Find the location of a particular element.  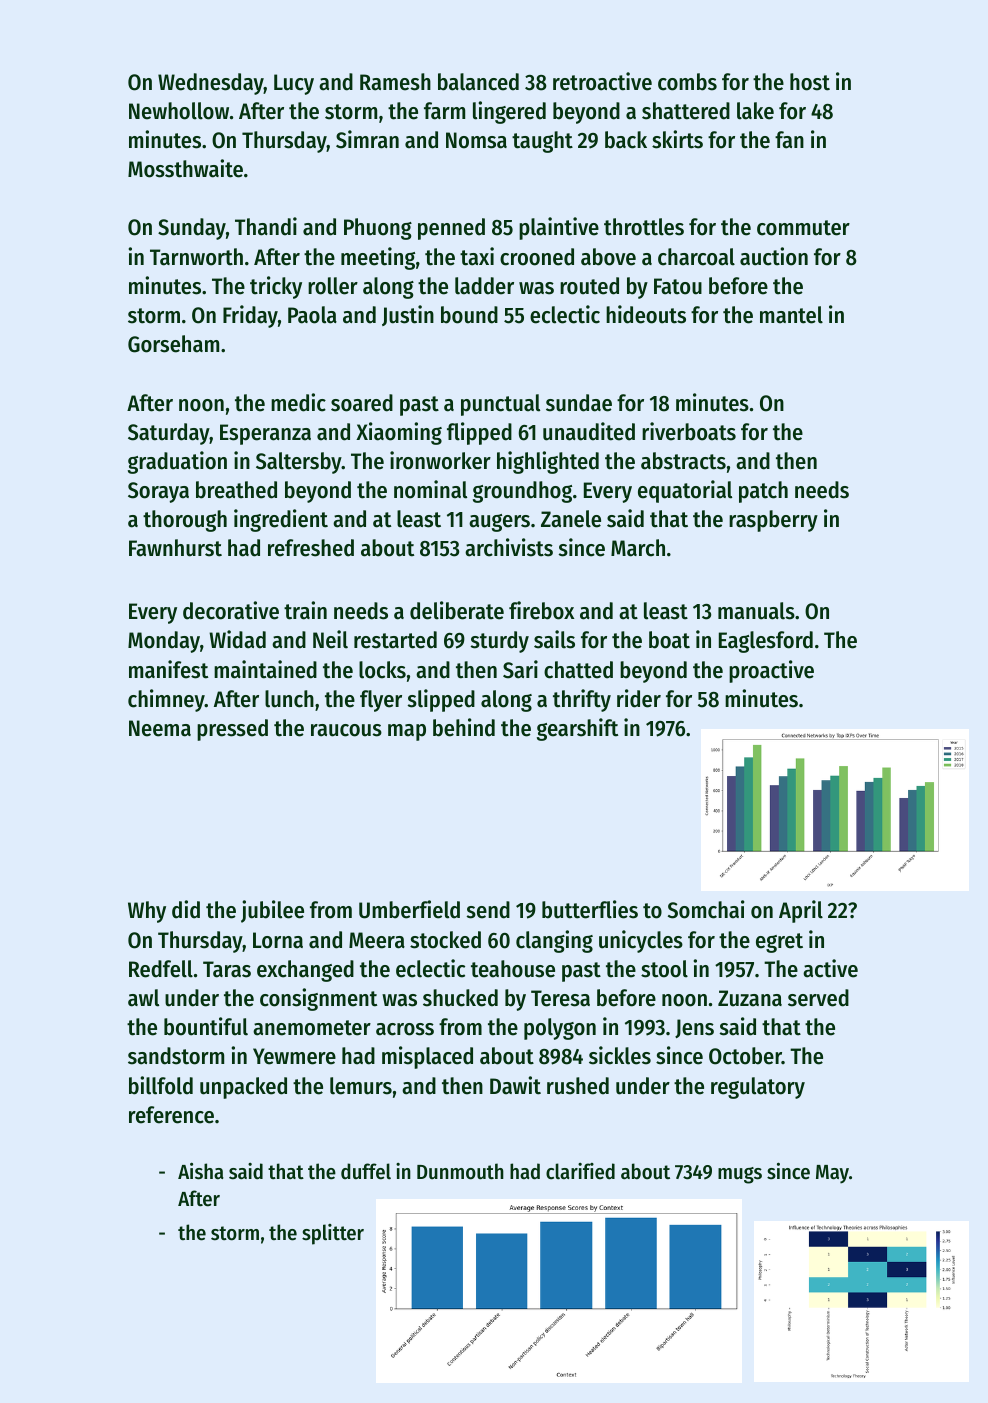

mugs is located at coordinates (740, 1175).
